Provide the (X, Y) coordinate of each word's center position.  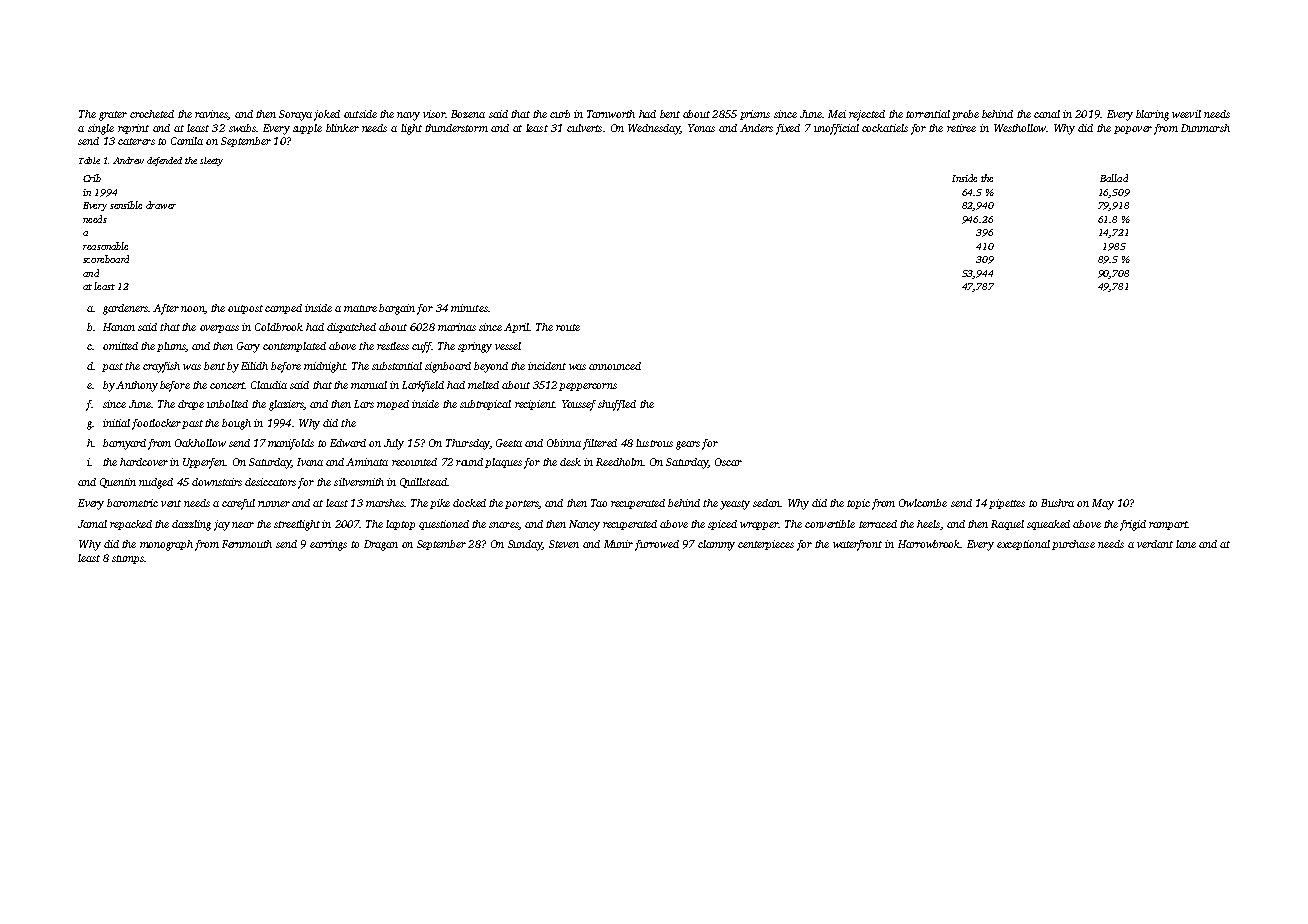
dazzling (191, 525)
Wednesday (654, 129)
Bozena (468, 114)
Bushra (1057, 503)
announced (615, 366)
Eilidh (254, 366)
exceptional (1023, 545)
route (568, 327)
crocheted (152, 114)
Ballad (1114, 178)
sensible (126, 205)
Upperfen (204, 463)
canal (1047, 114)
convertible (830, 524)
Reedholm (619, 462)
